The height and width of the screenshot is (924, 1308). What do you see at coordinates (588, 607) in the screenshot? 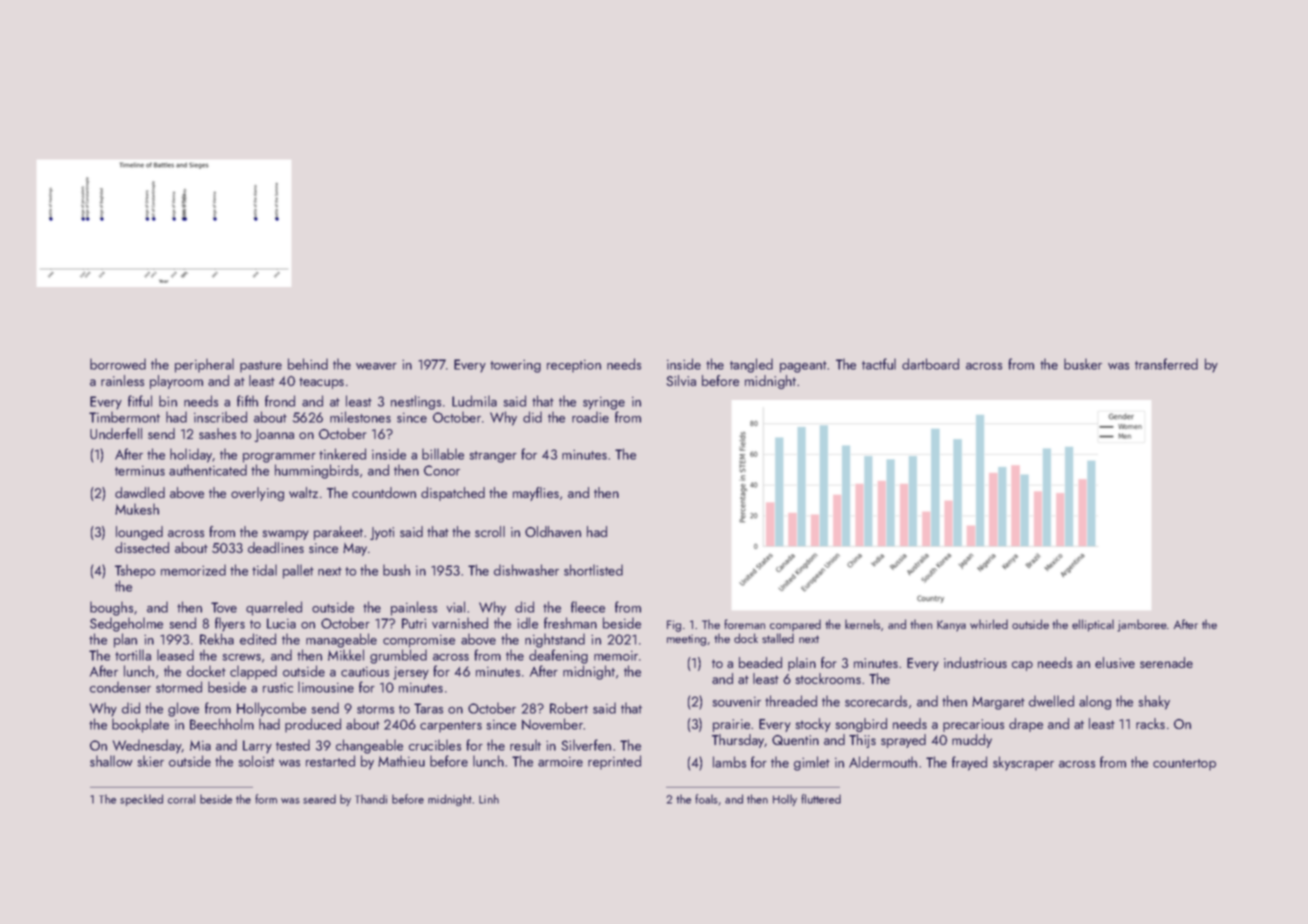
I see `fleece` at bounding box center [588, 607].
